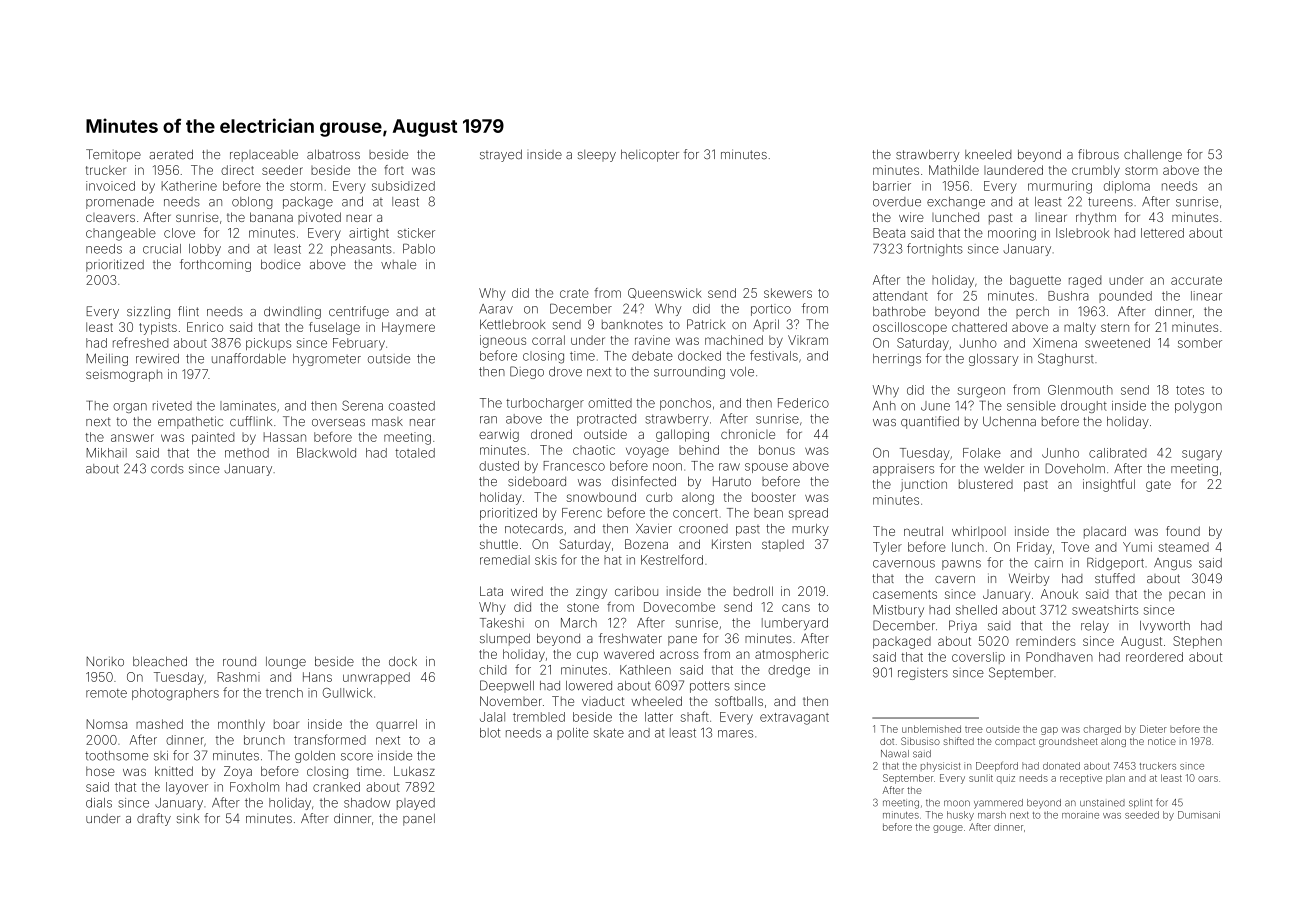 This screenshot has width=1308, height=924. What do you see at coordinates (609, 733) in the screenshot?
I see `skate` at bounding box center [609, 733].
